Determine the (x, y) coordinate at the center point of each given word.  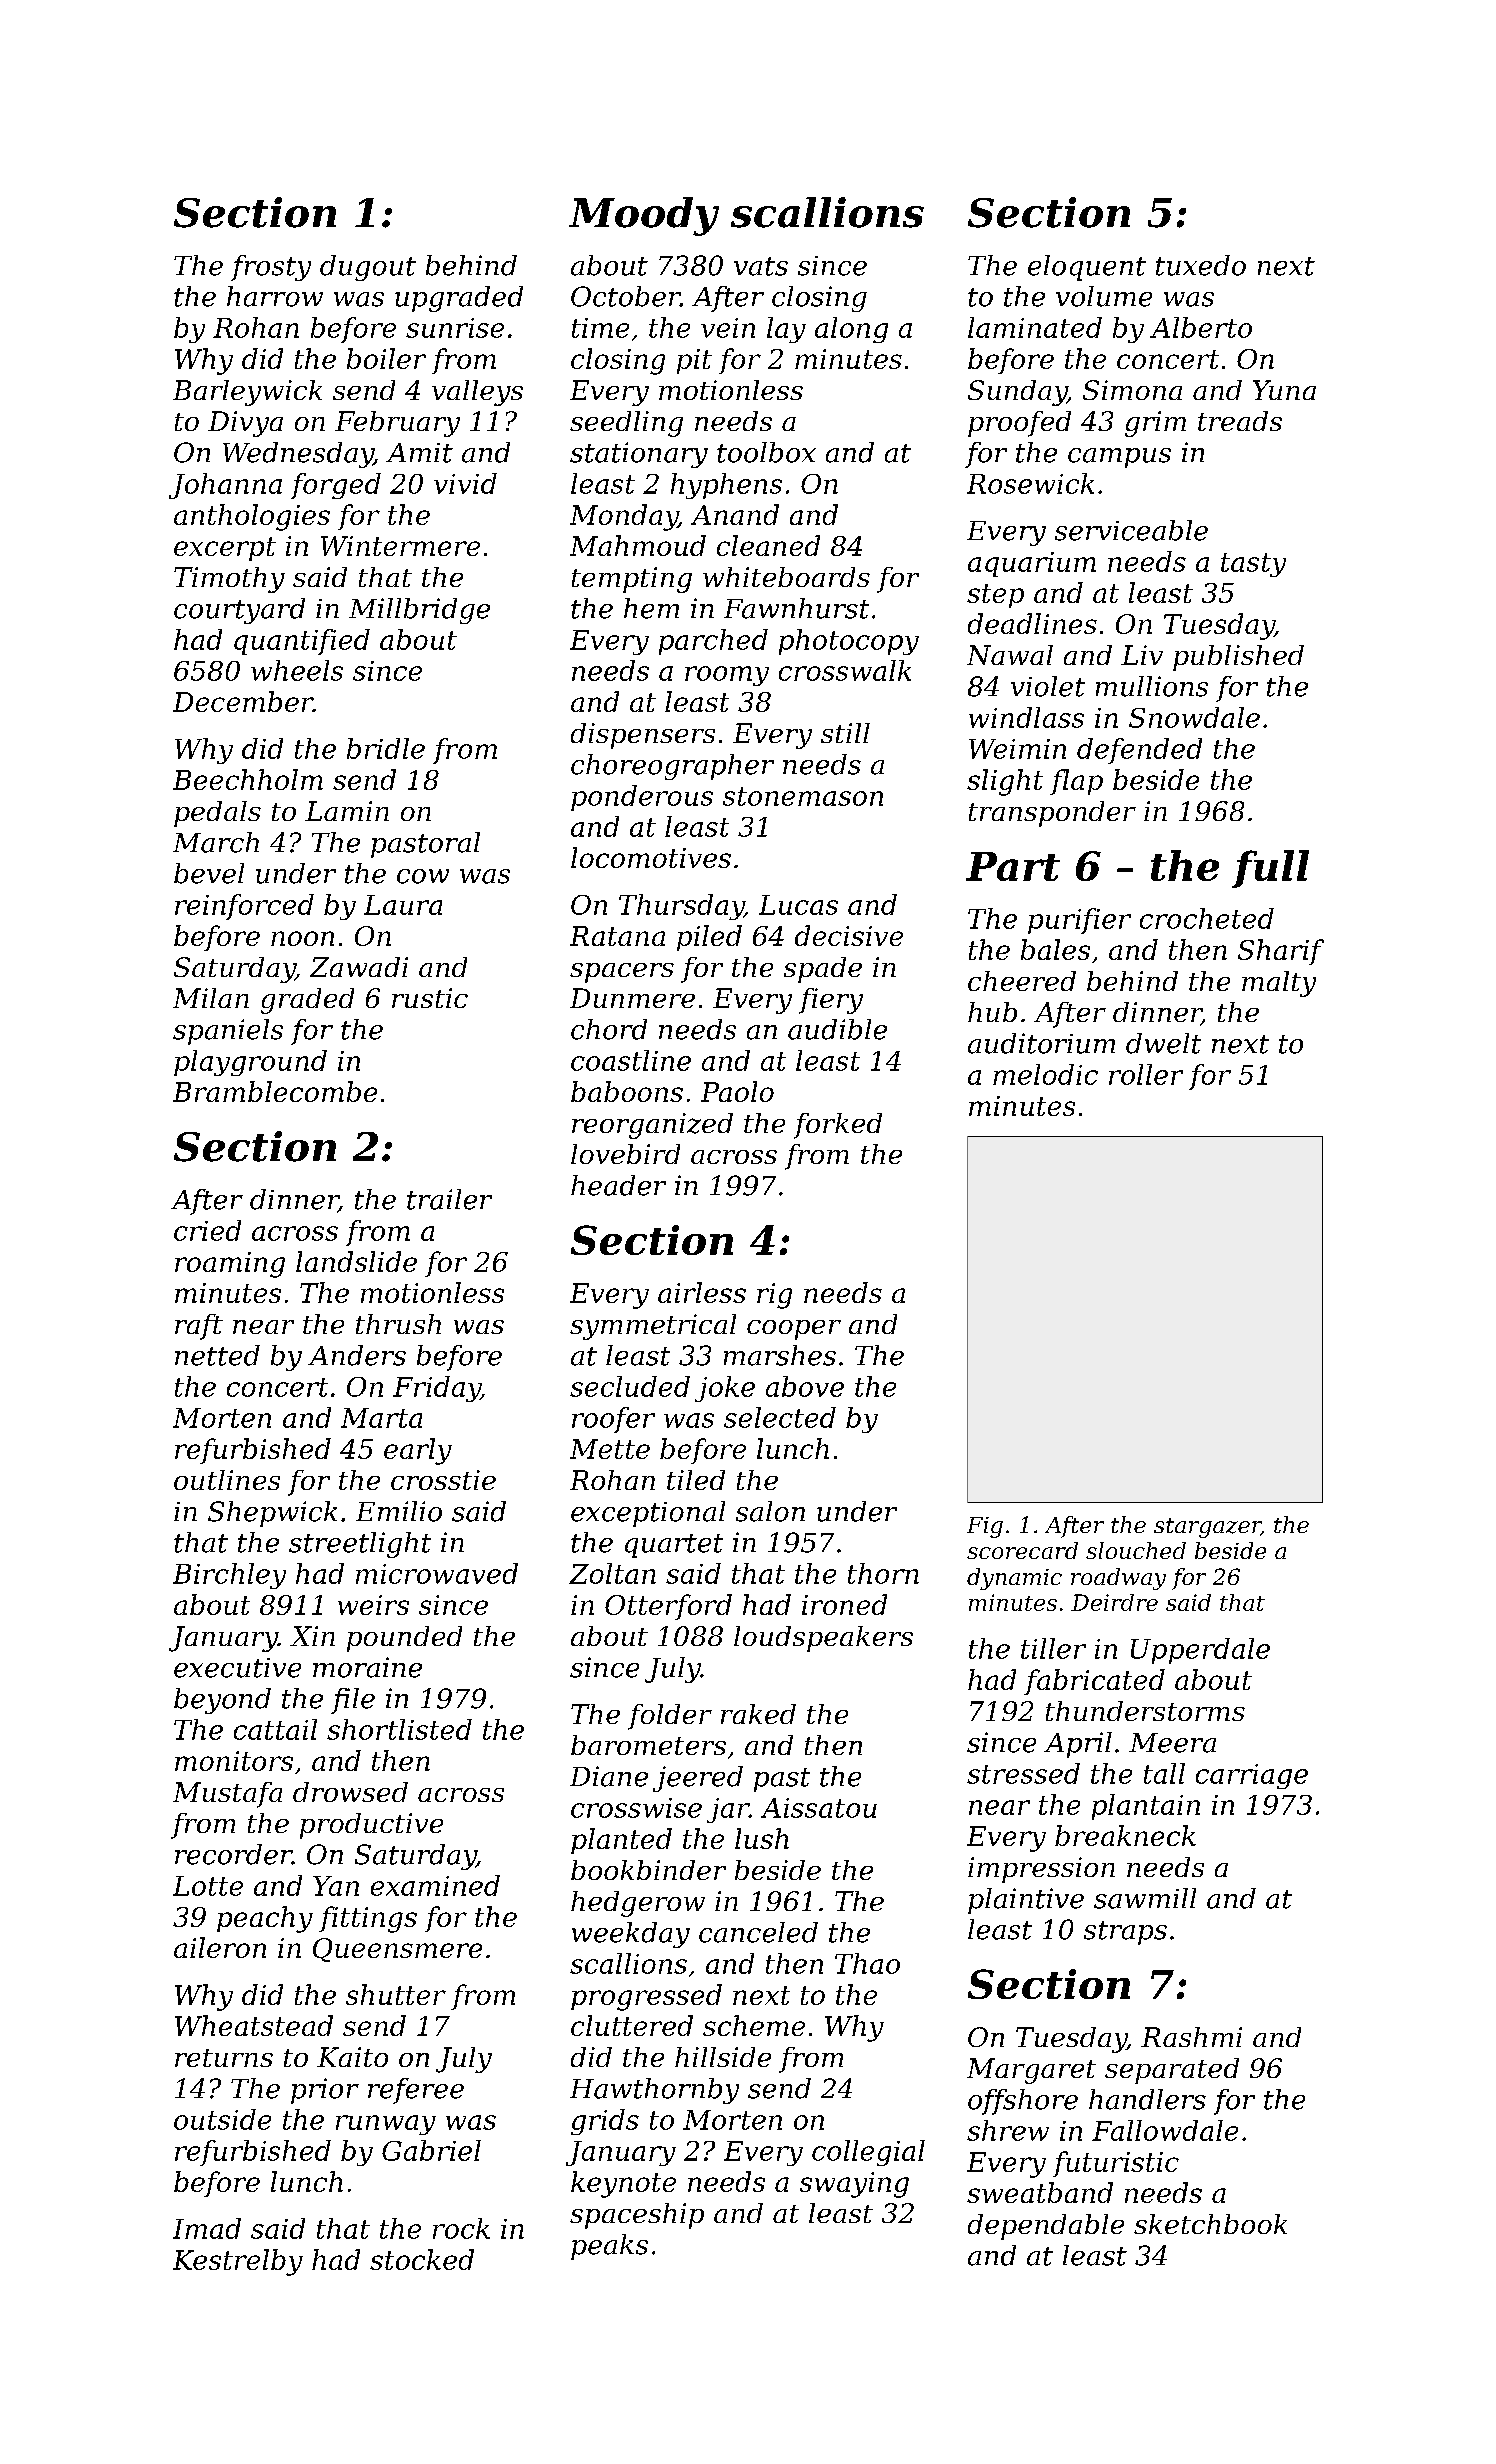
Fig (985, 1527)
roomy (727, 676)
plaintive (1026, 1901)
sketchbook (1210, 2224)
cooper (794, 1330)
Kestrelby (238, 2262)
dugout (368, 268)
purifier (1079, 921)
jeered (698, 1779)
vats (761, 266)
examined (435, 1885)
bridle (386, 748)
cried (207, 1230)
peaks (609, 2247)
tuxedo (1201, 265)
